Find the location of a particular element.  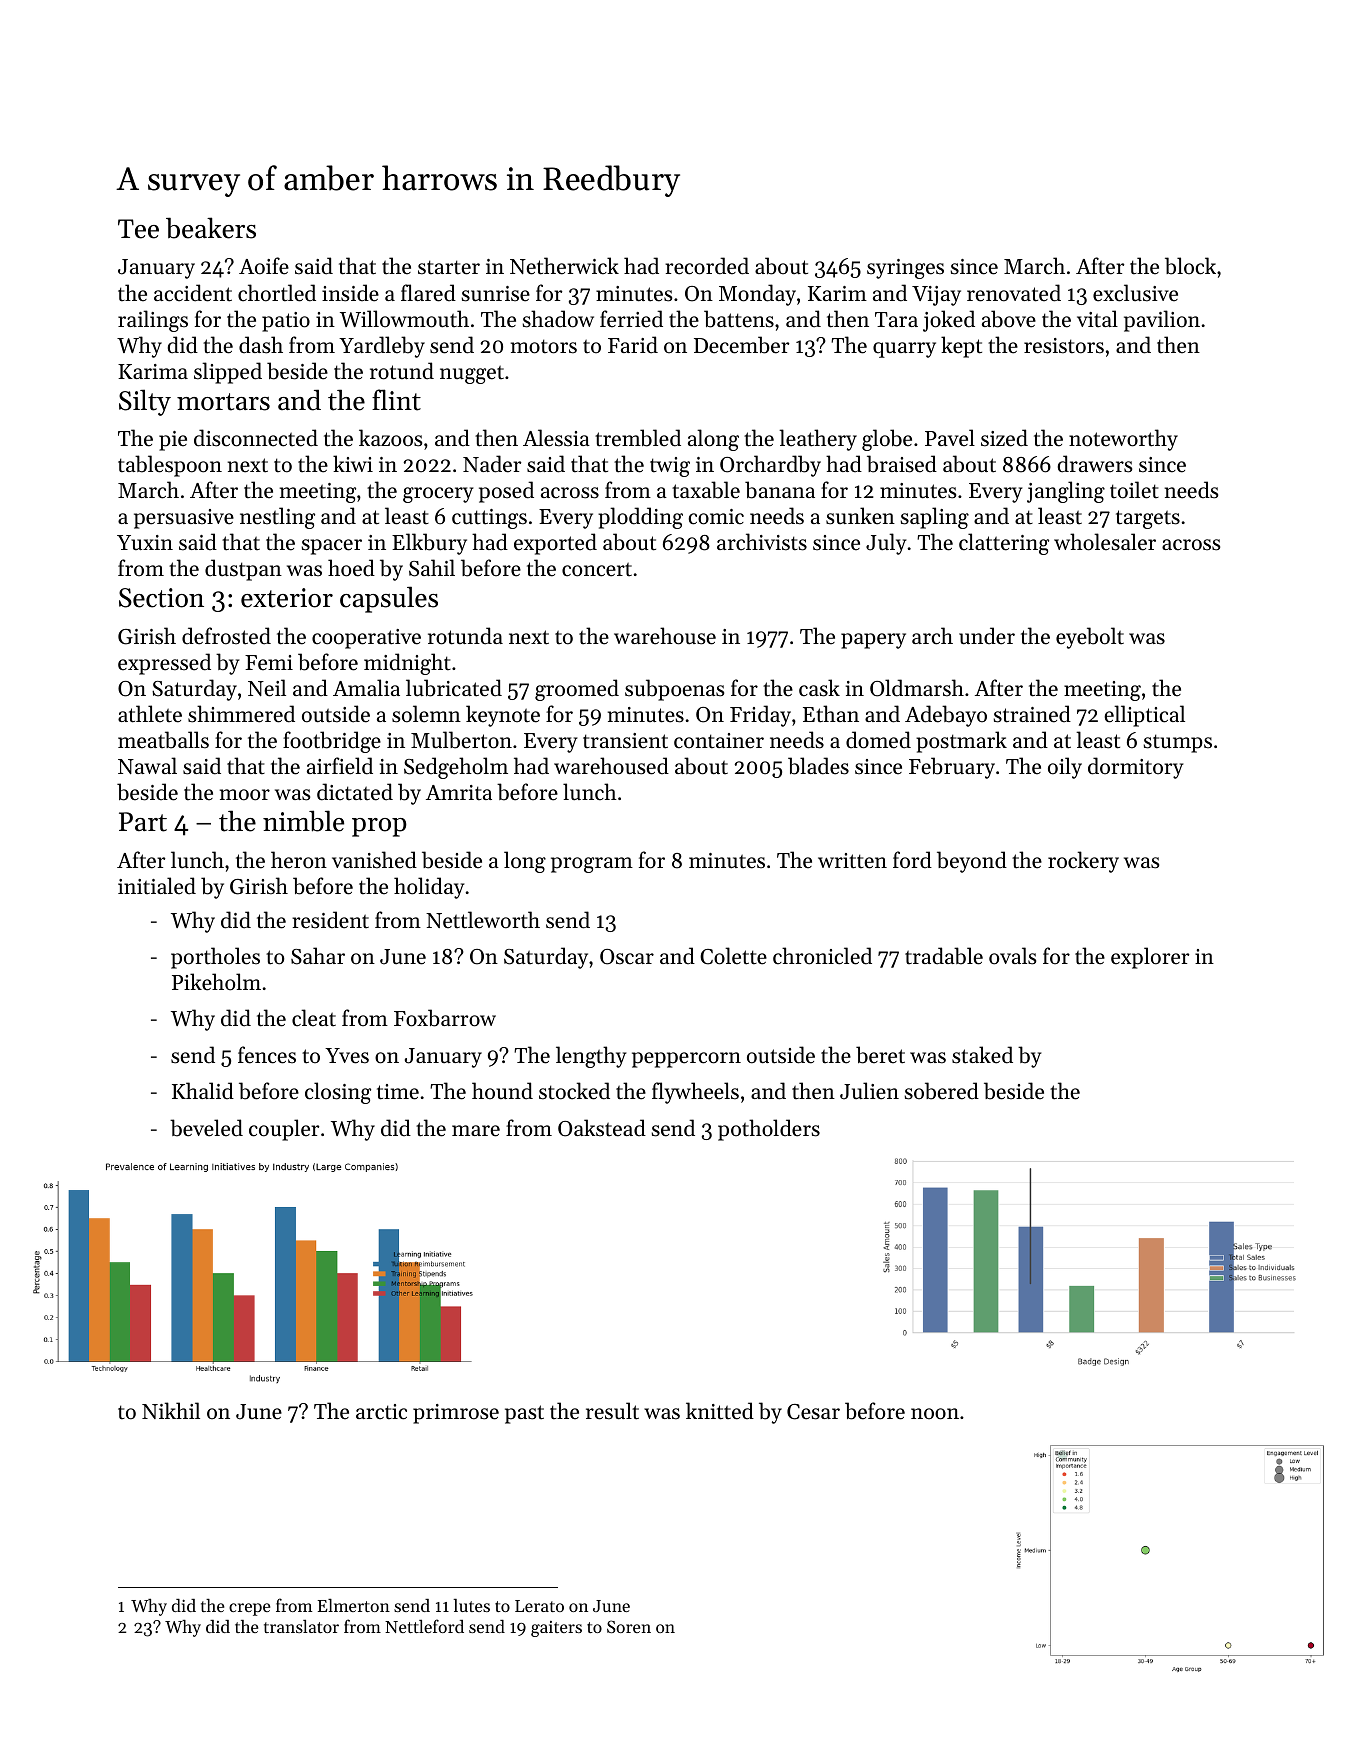

translator is located at coordinates (301, 1626).
